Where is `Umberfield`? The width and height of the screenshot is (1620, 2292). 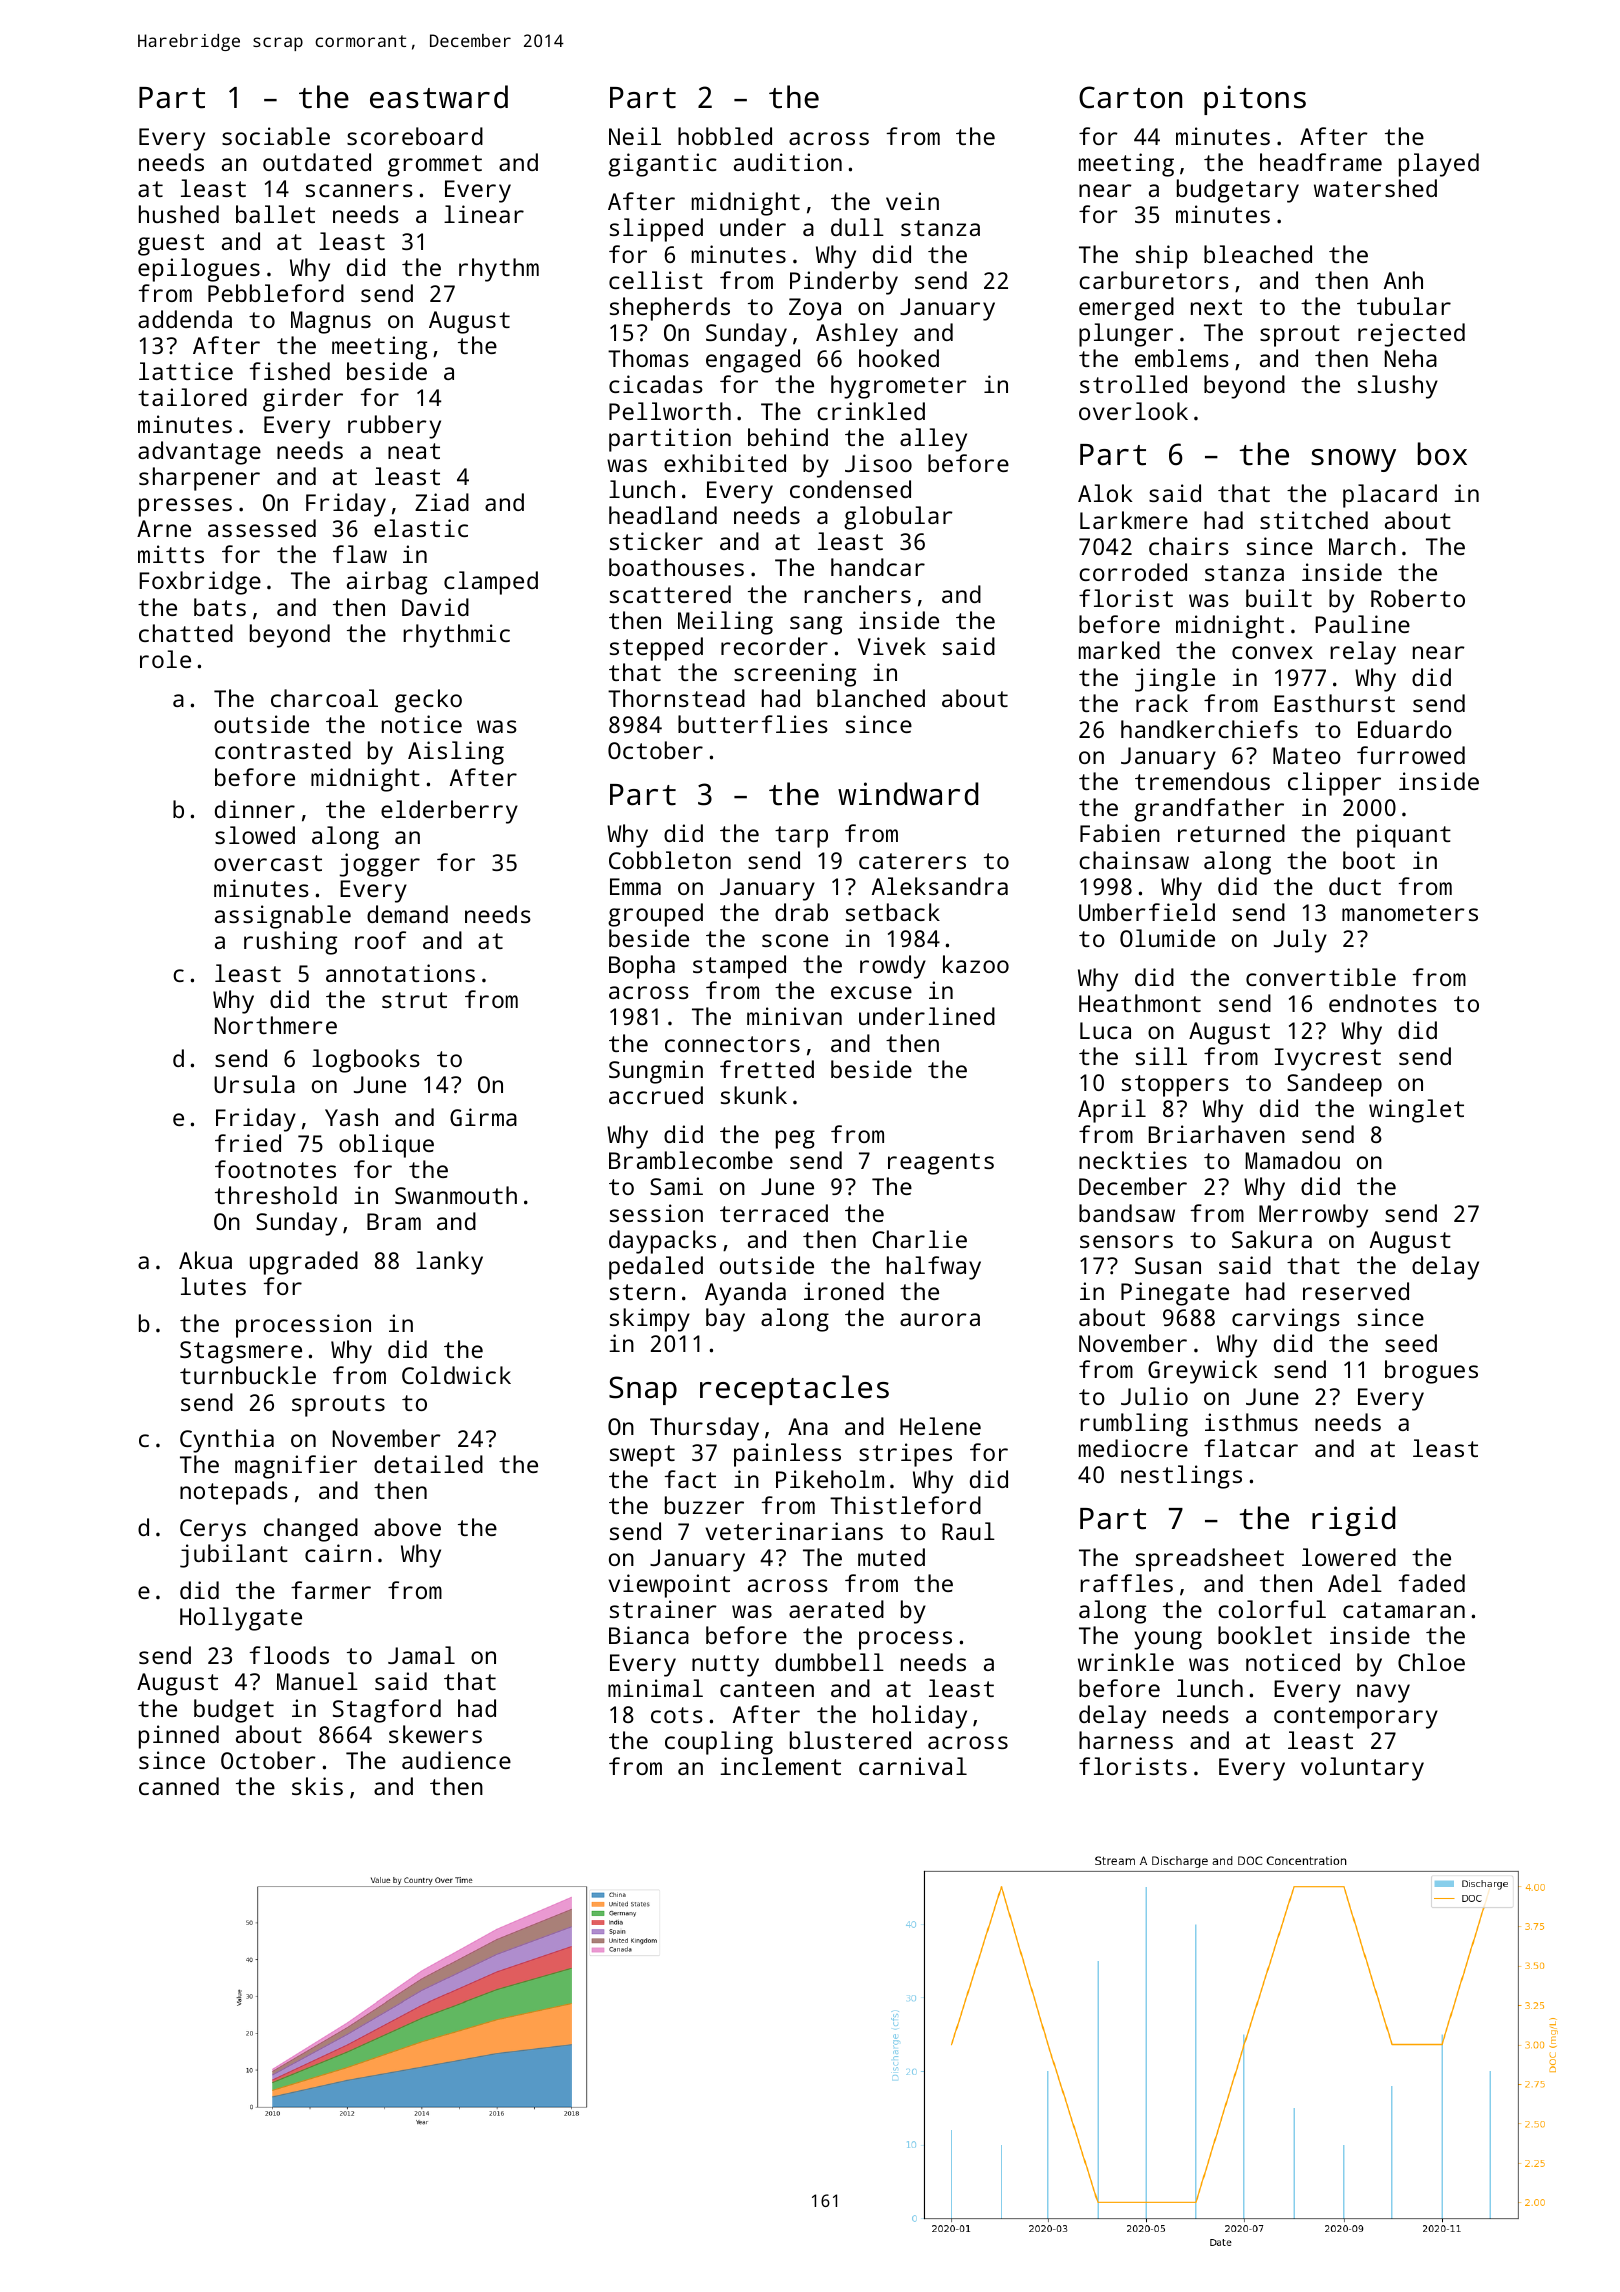 Umberfield is located at coordinates (1147, 912).
